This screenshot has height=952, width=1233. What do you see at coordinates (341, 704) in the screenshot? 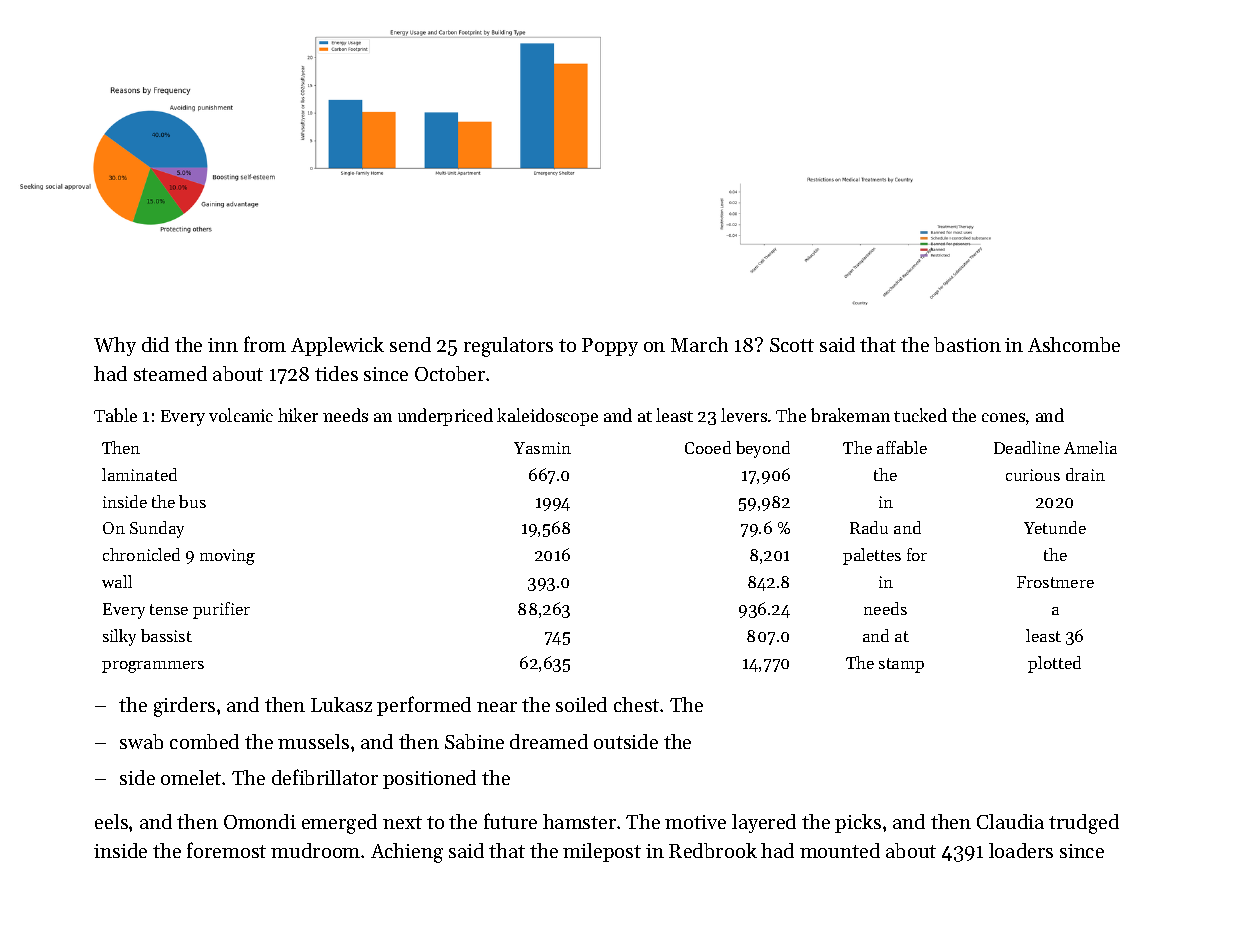
I see `Lukasz` at bounding box center [341, 704].
